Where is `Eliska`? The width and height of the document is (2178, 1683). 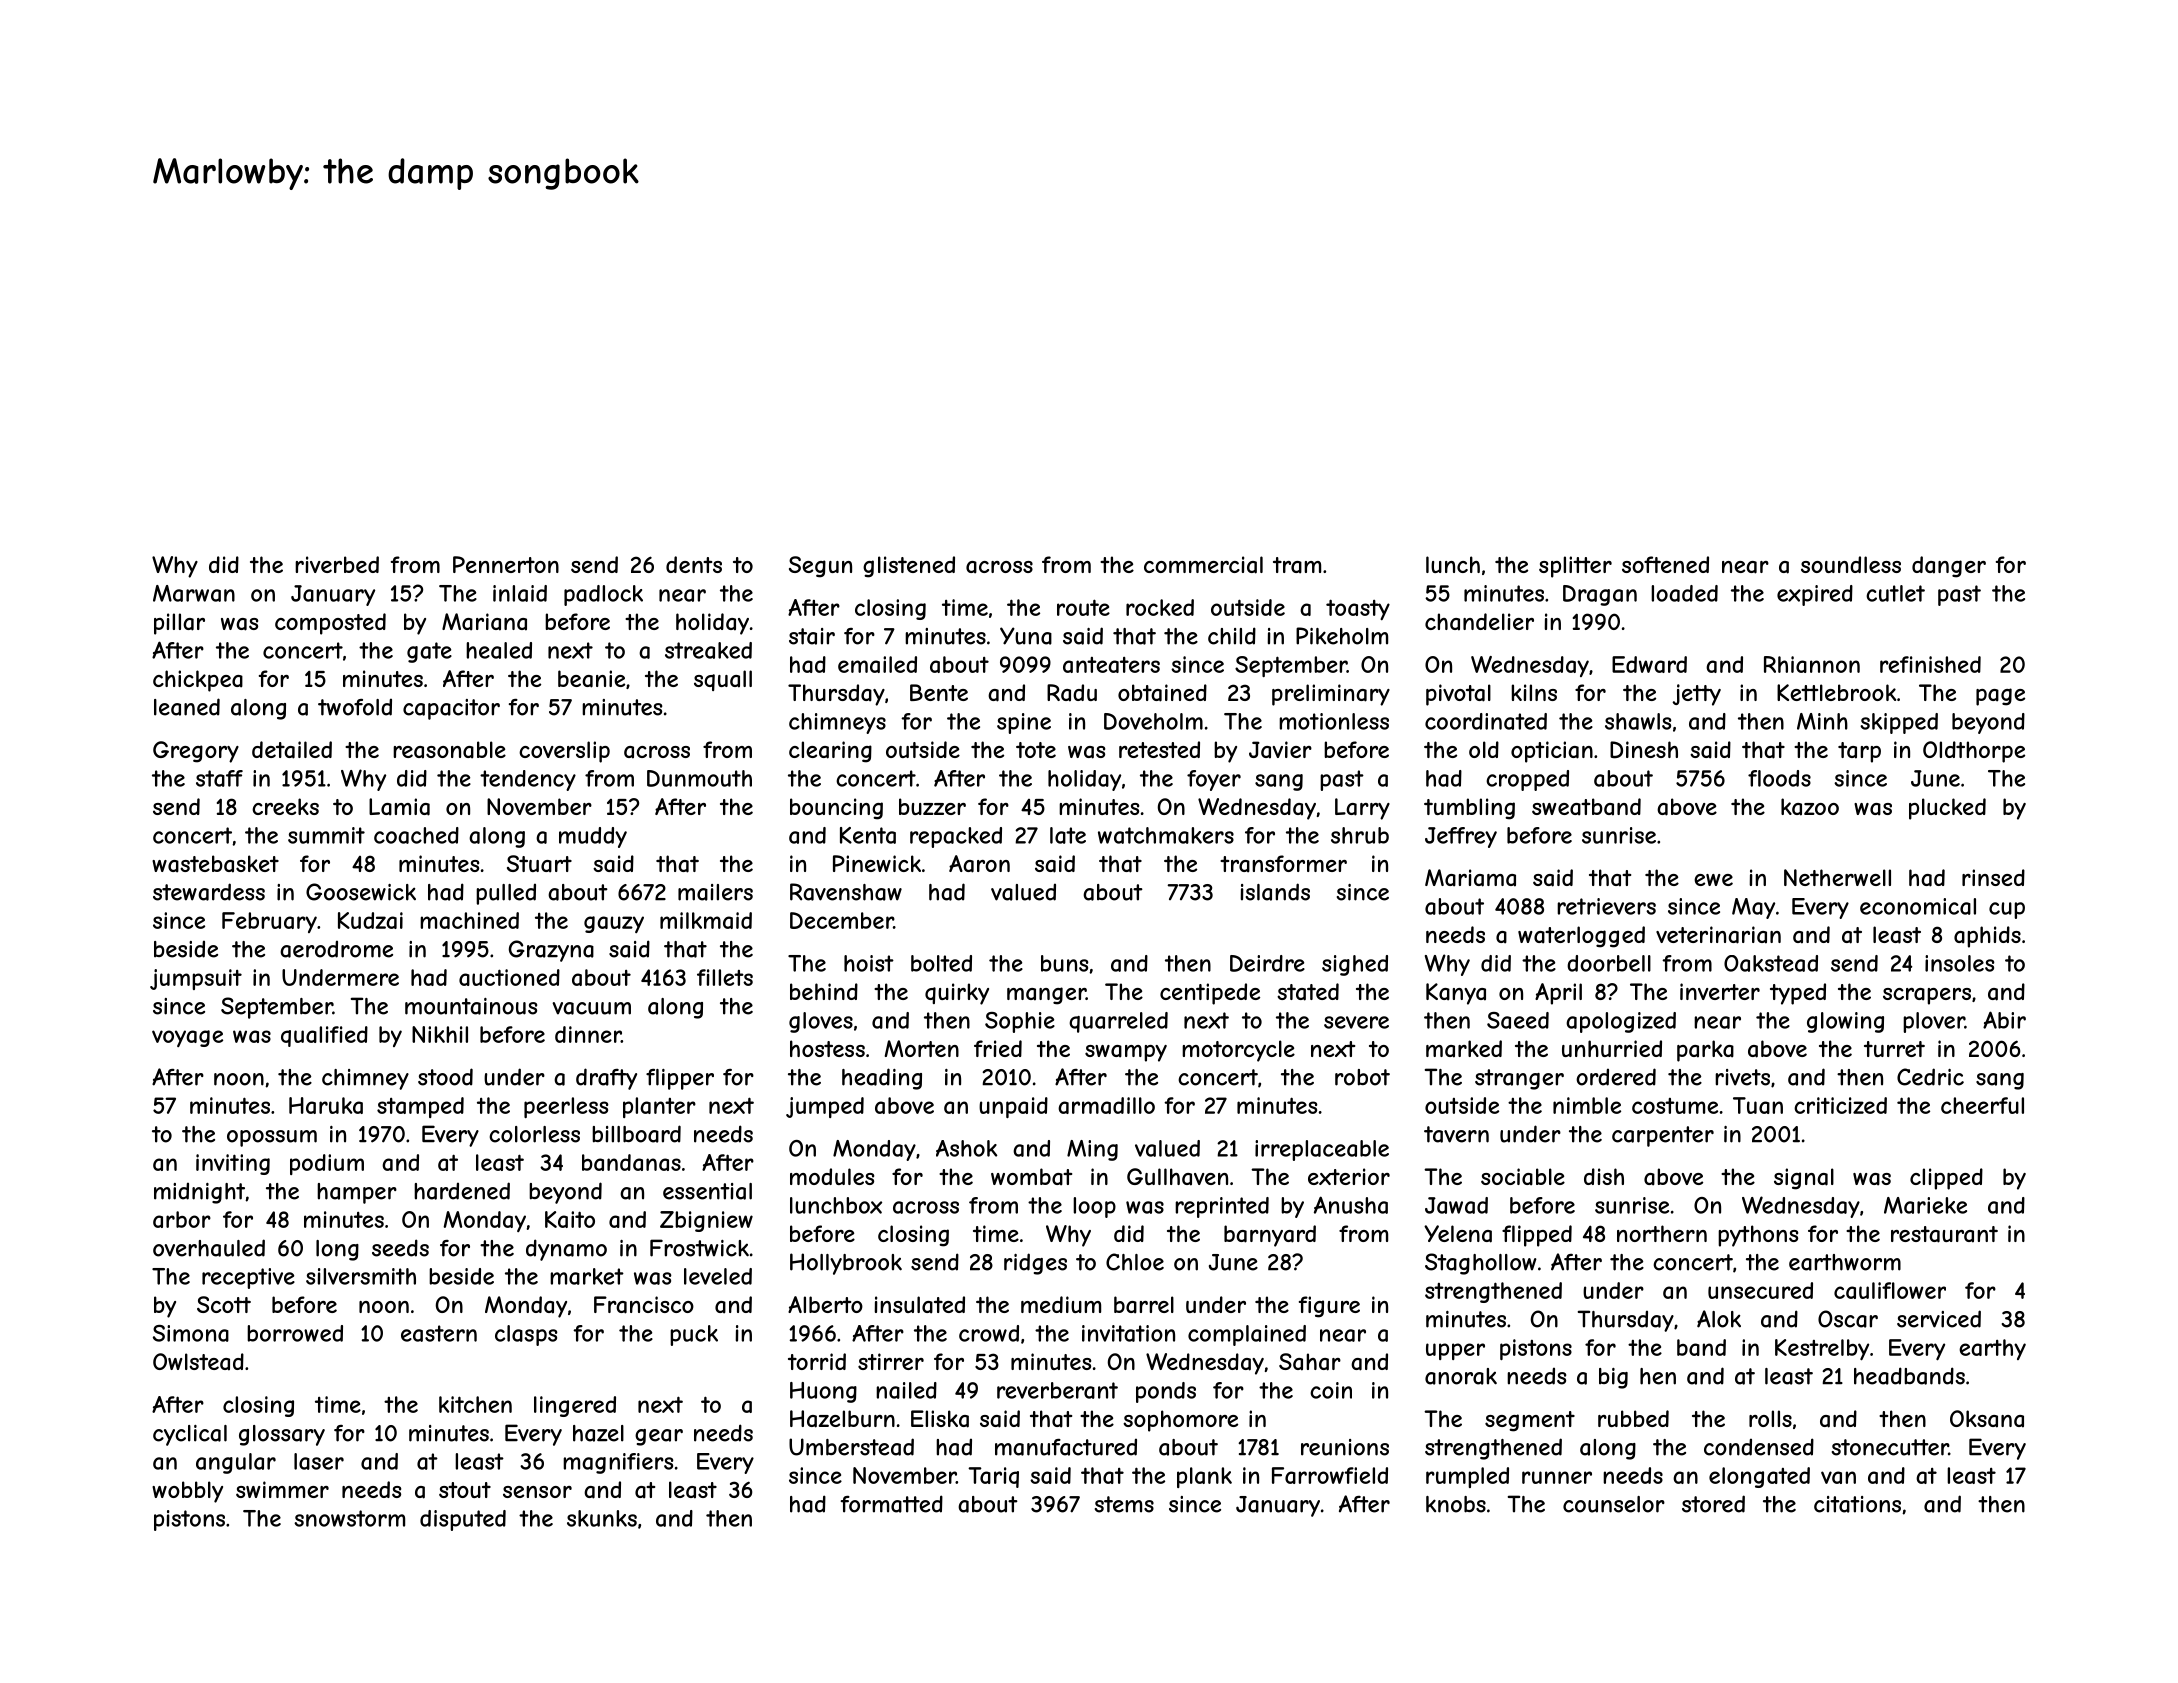
Eliska is located at coordinates (940, 1419).
